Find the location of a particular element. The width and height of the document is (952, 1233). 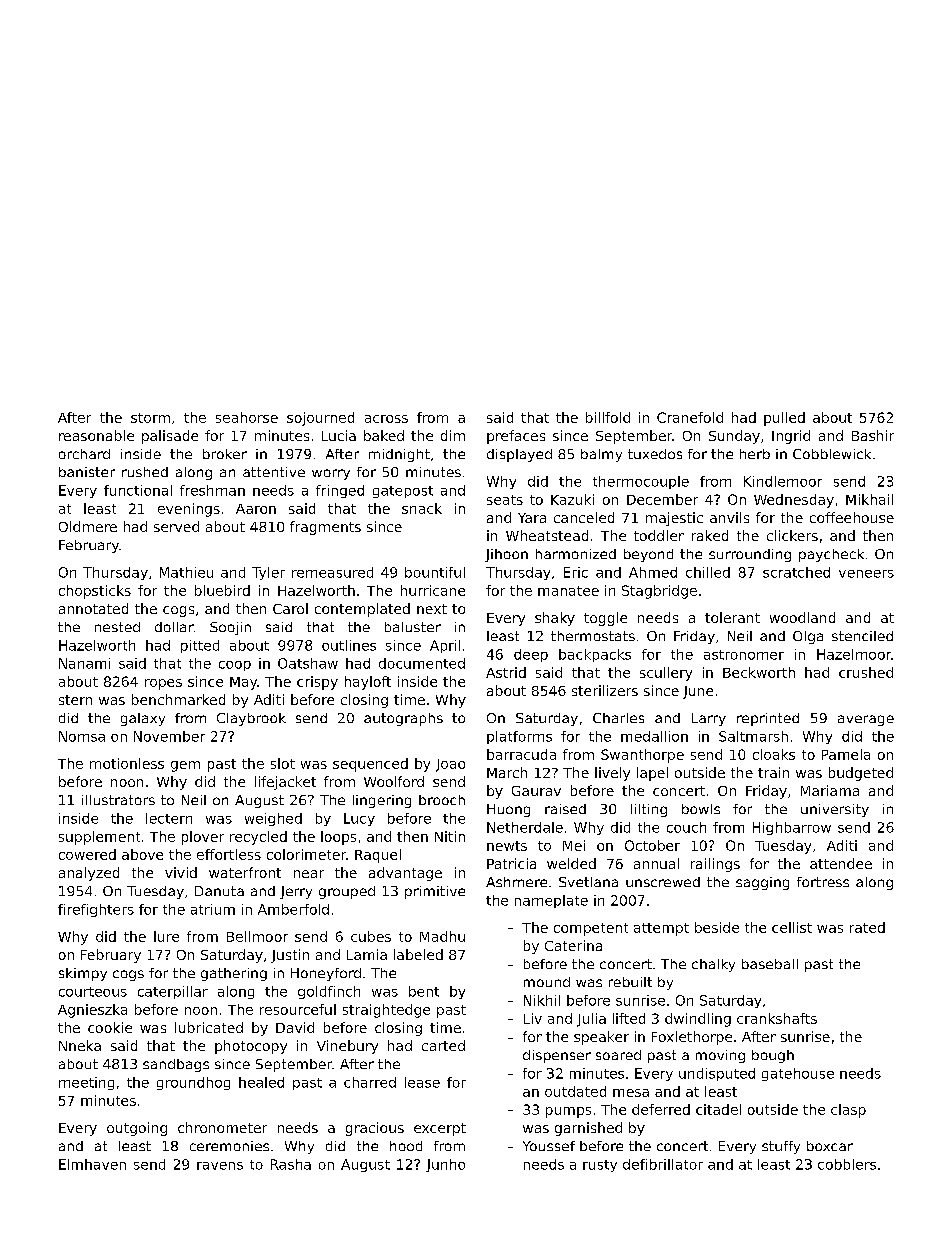

woodland is located at coordinates (802, 617).
